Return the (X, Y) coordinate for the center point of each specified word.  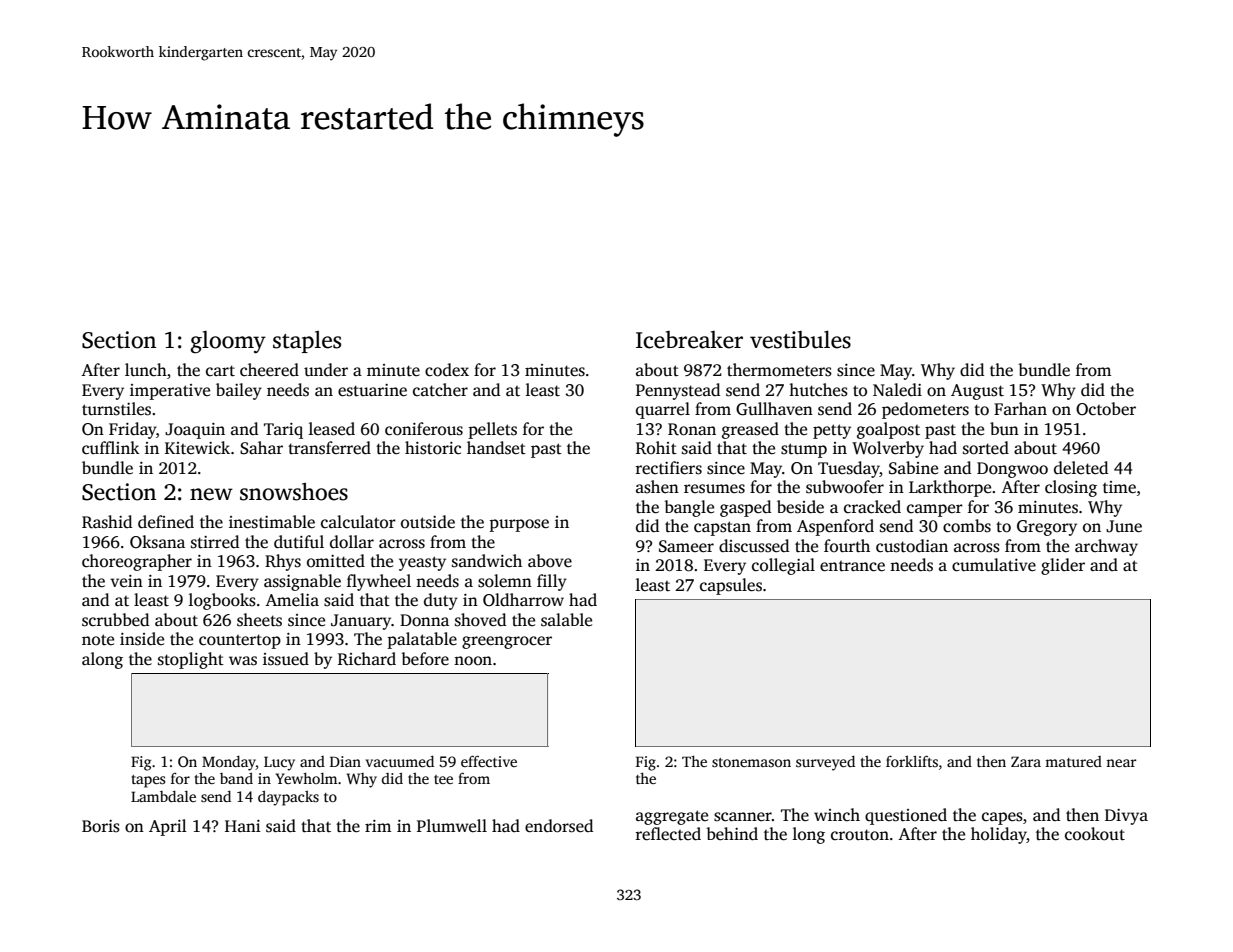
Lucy (279, 763)
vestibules (800, 339)
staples (307, 342)
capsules (731, 586)
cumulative (994, 565)
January (361, 622)
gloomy (228, 342)
